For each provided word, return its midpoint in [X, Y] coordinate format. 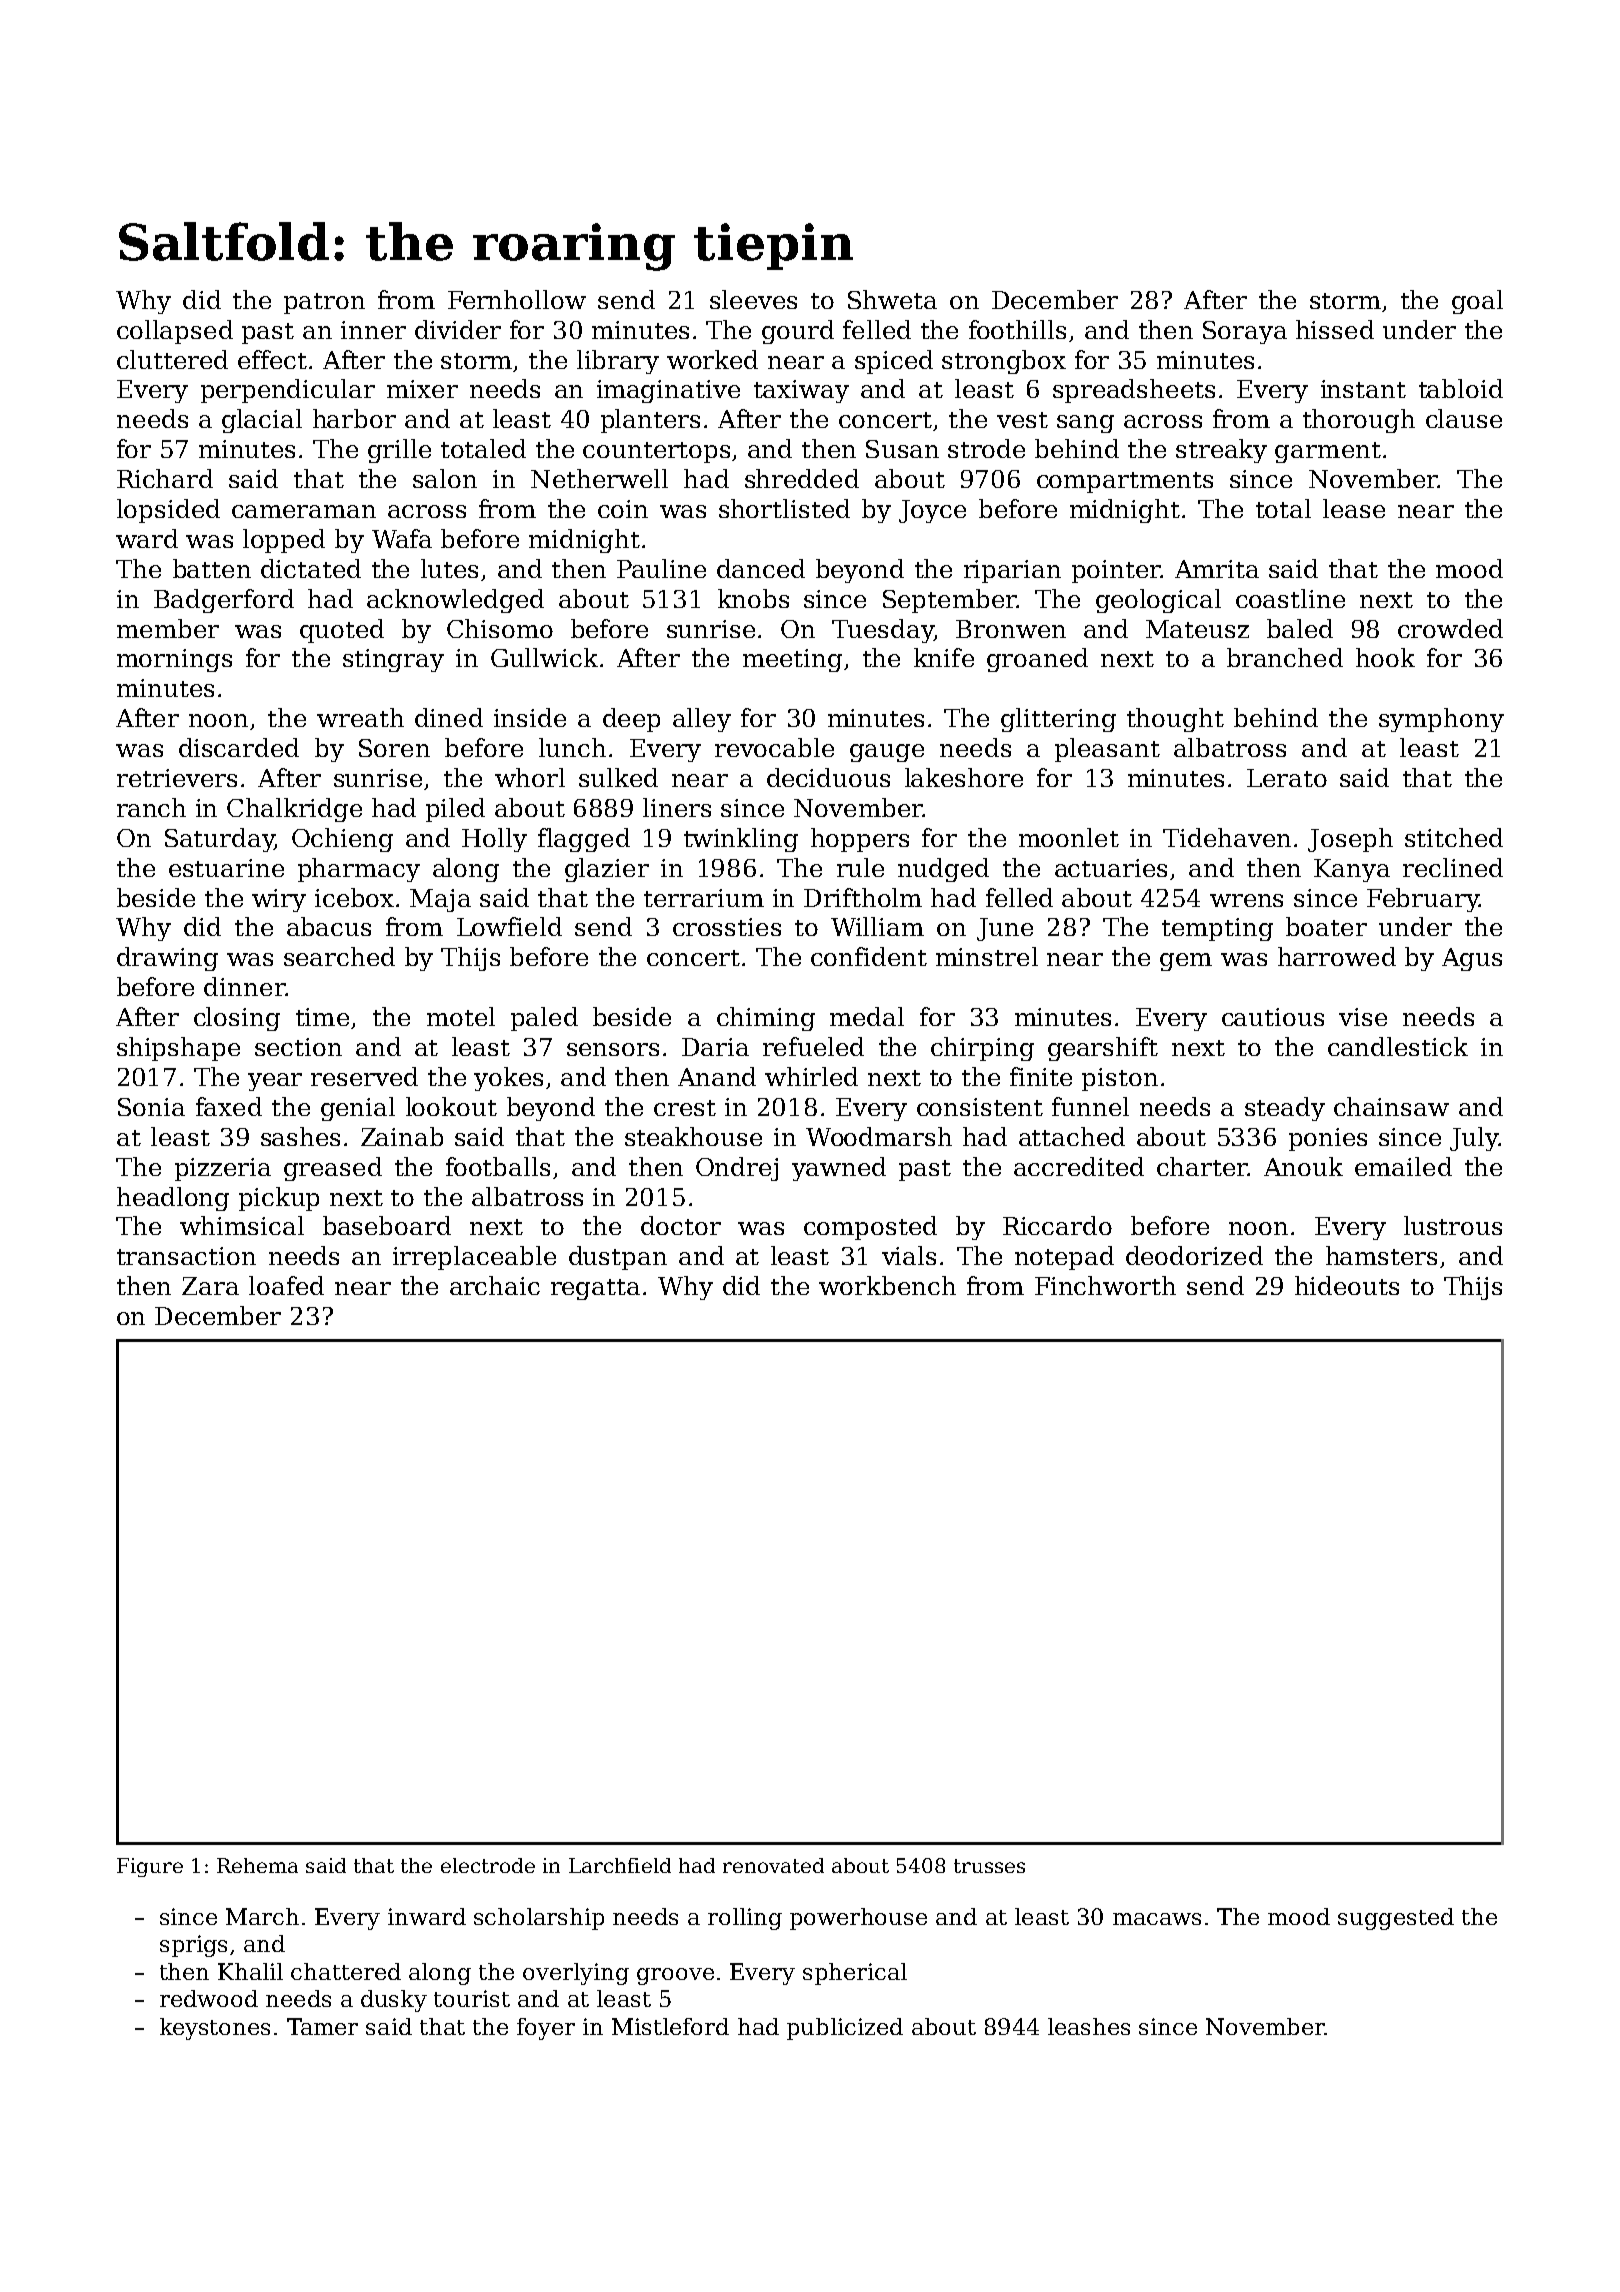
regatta [595, 1289]
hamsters [1381, 1255]
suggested [1396, 1919]
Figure [150, 1867]
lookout [451, 1106]
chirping [982, 1049]
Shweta [892, 299]
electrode [488, 1865]
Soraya [1245, 332]
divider [458, 329]
